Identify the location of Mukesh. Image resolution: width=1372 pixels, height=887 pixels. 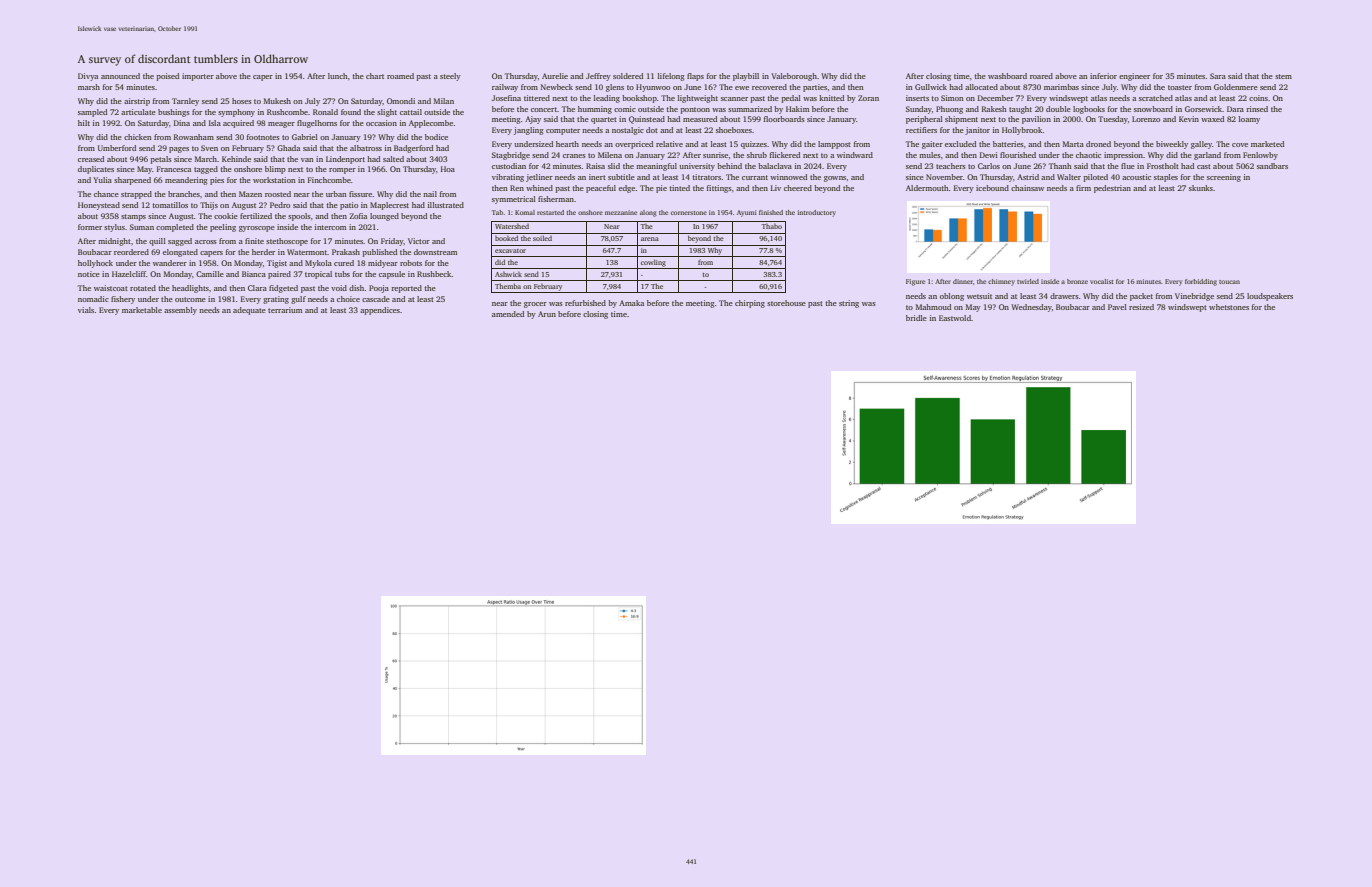
(277, 101).
